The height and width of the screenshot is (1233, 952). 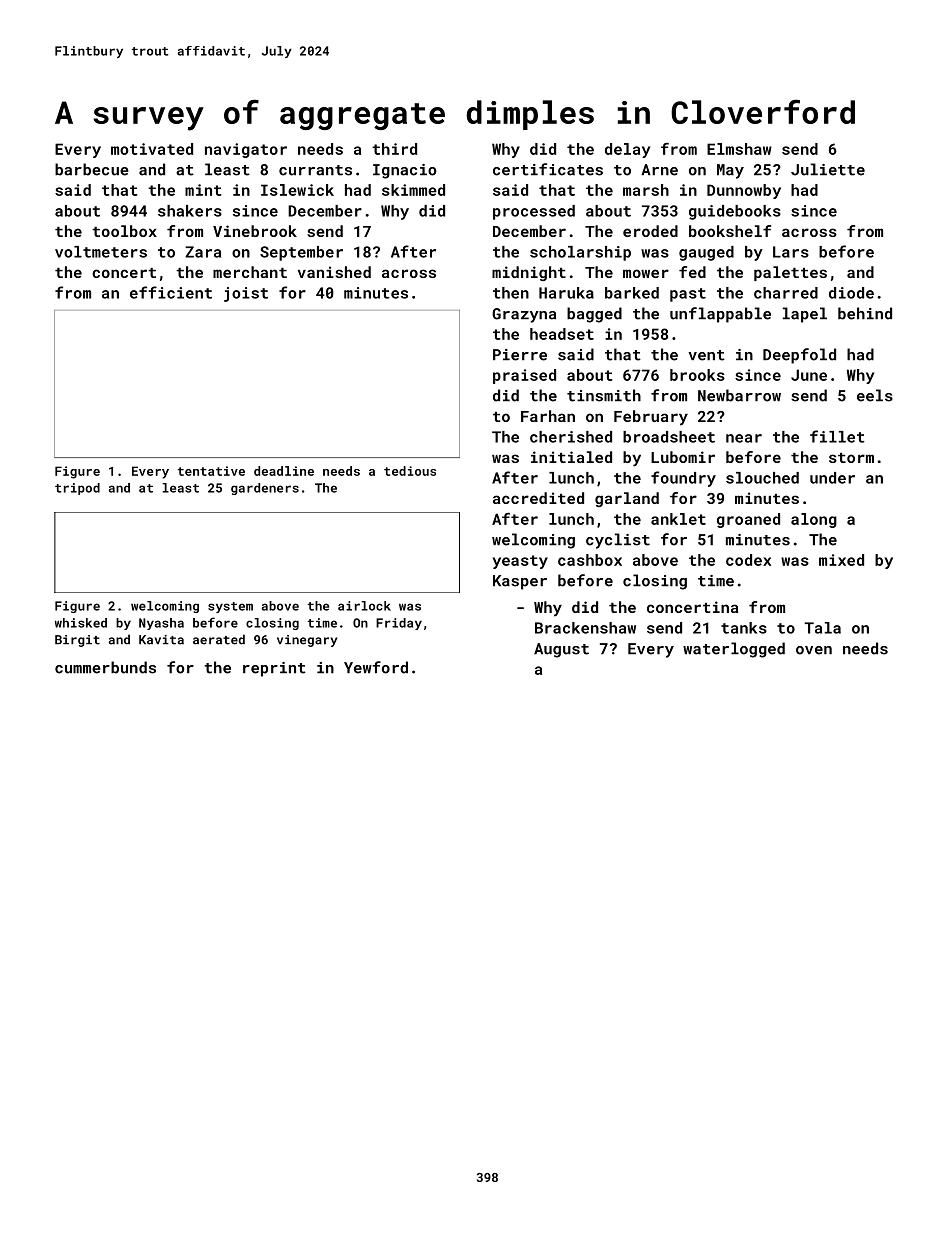 I want to click on praised, so click(x=524, y=376).
